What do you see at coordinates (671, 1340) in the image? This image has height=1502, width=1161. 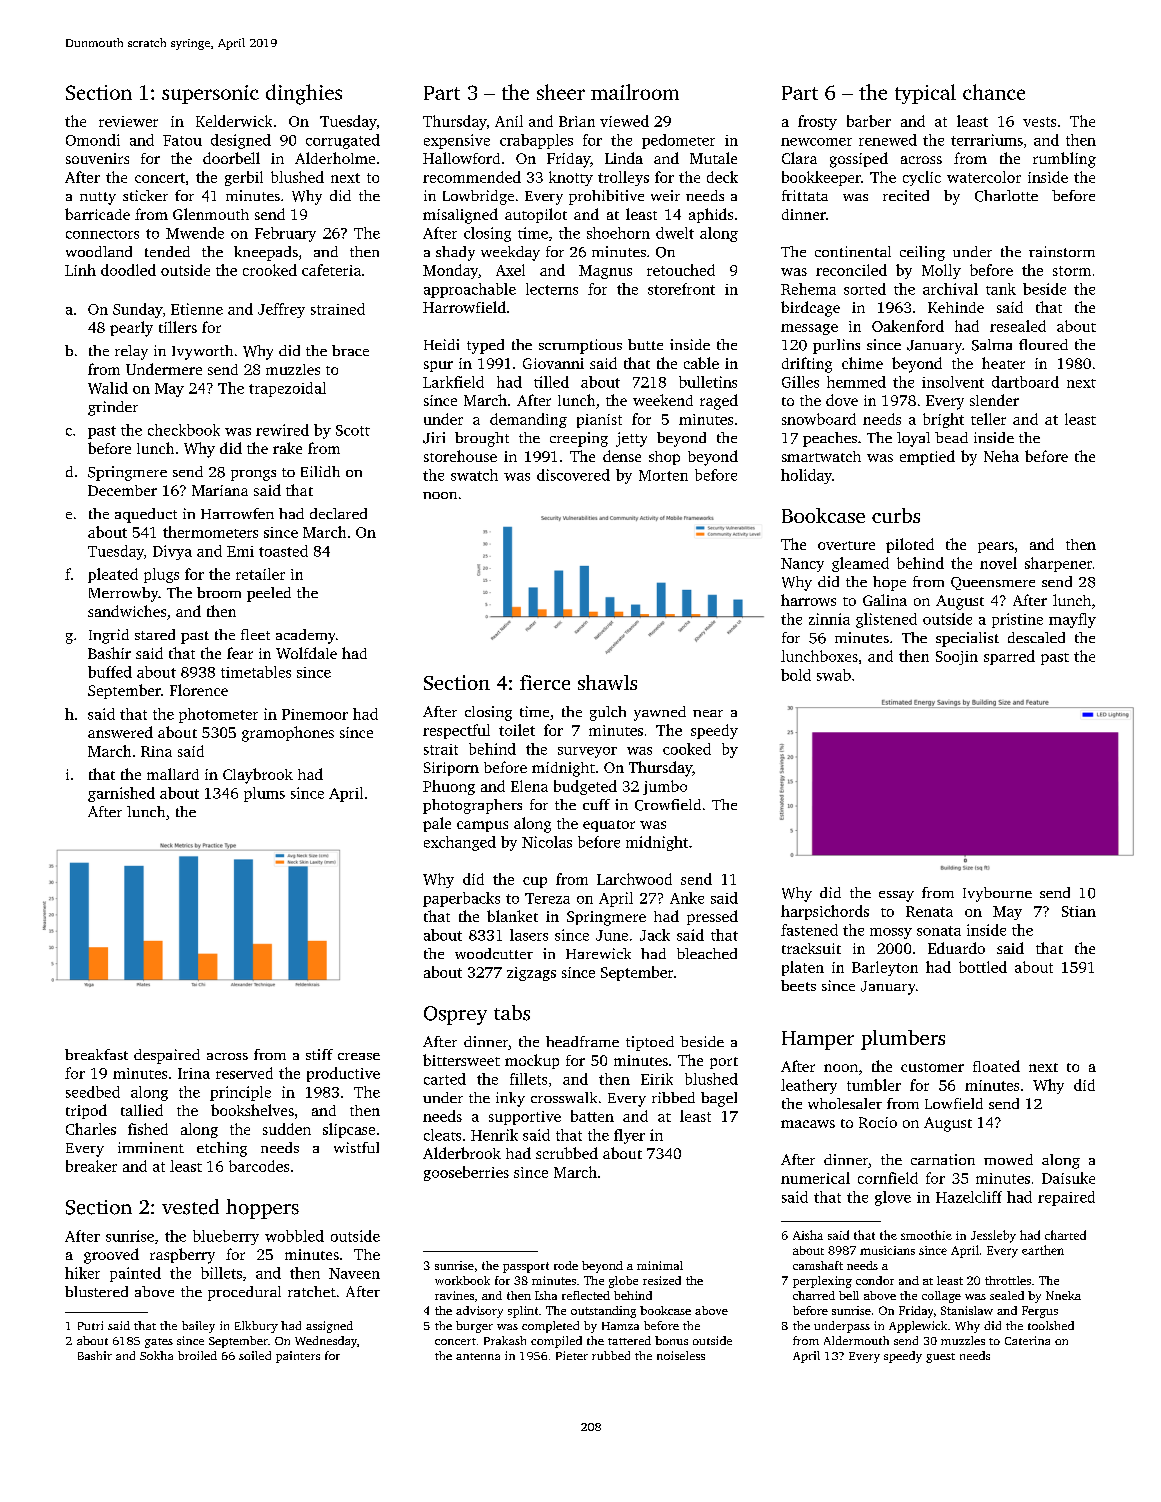 I see `bonus` at bounding box center [671, 1340].
